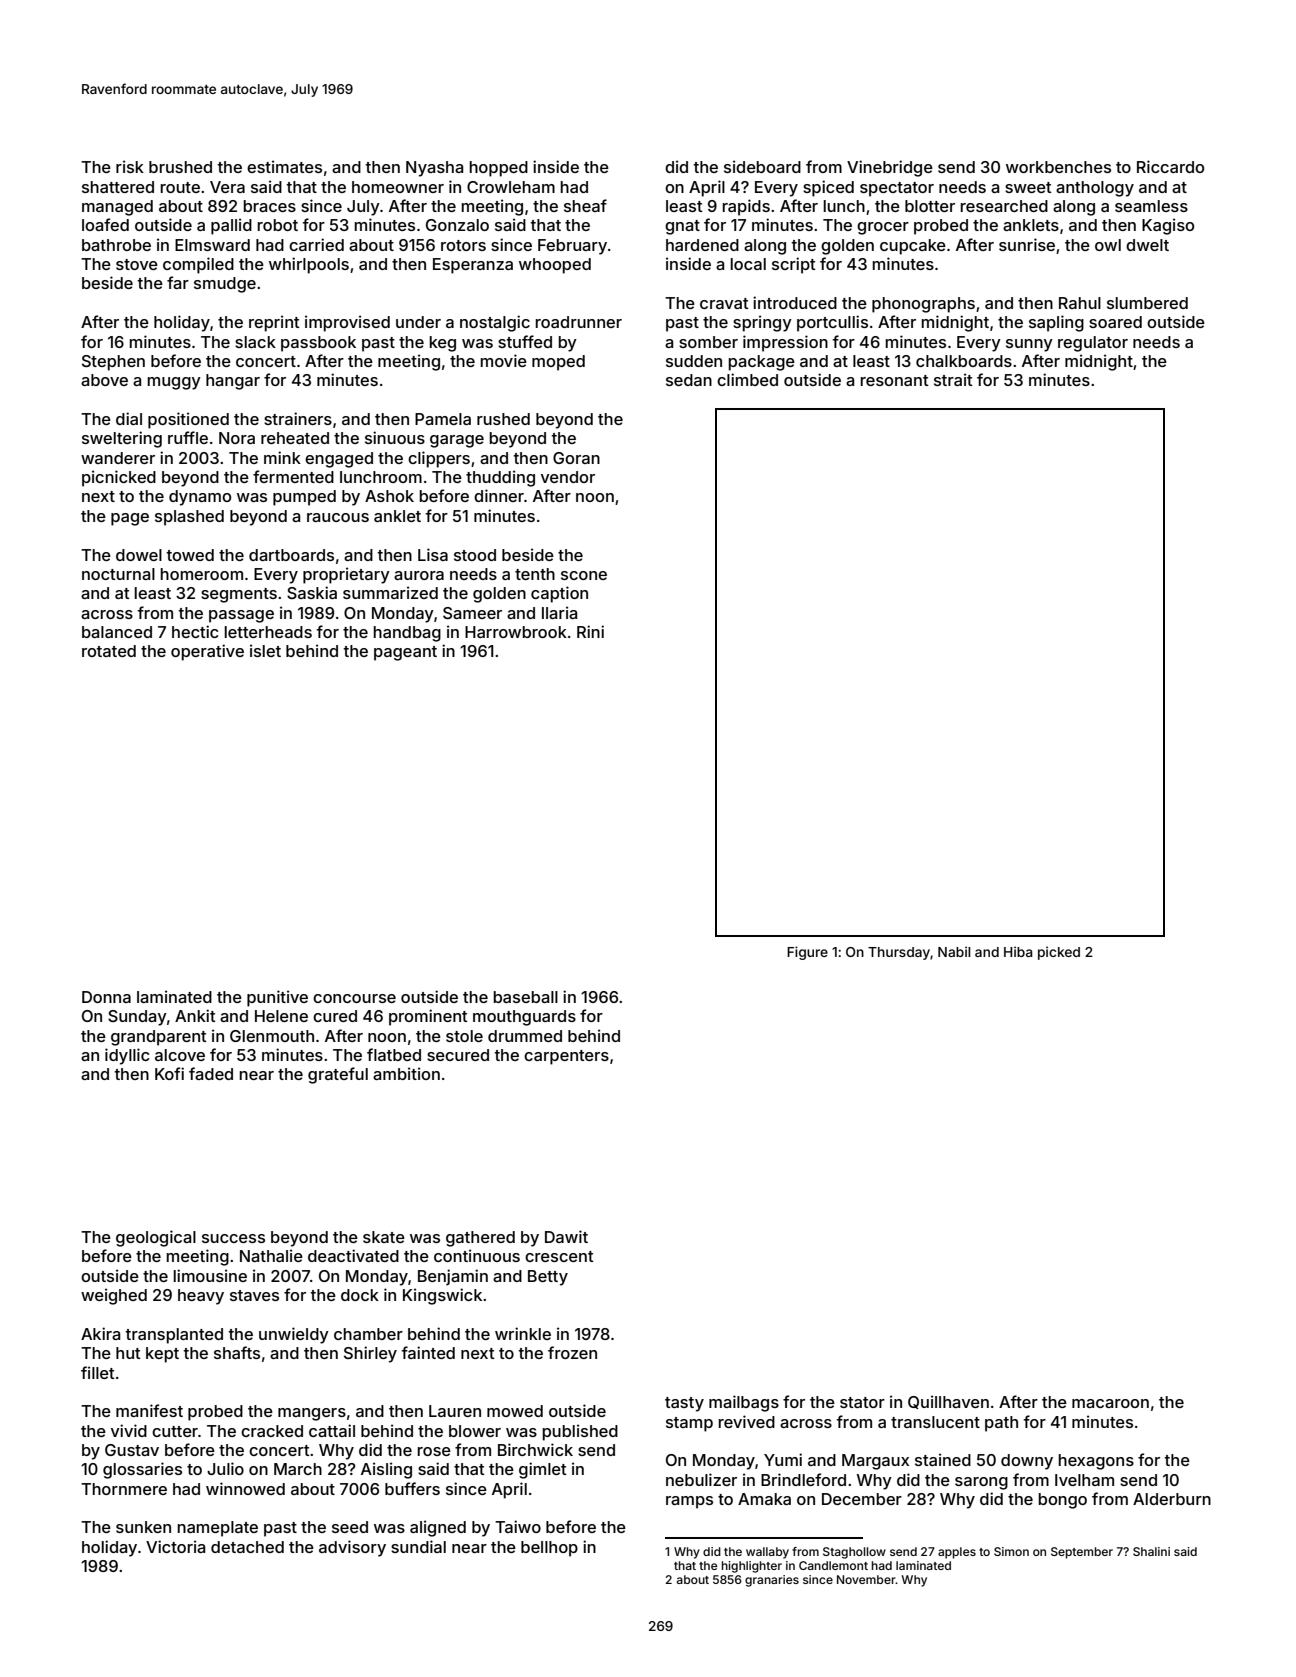  Describe the element at coordinates (233, 382) in the screenshot. I see `hangar` at that location.
